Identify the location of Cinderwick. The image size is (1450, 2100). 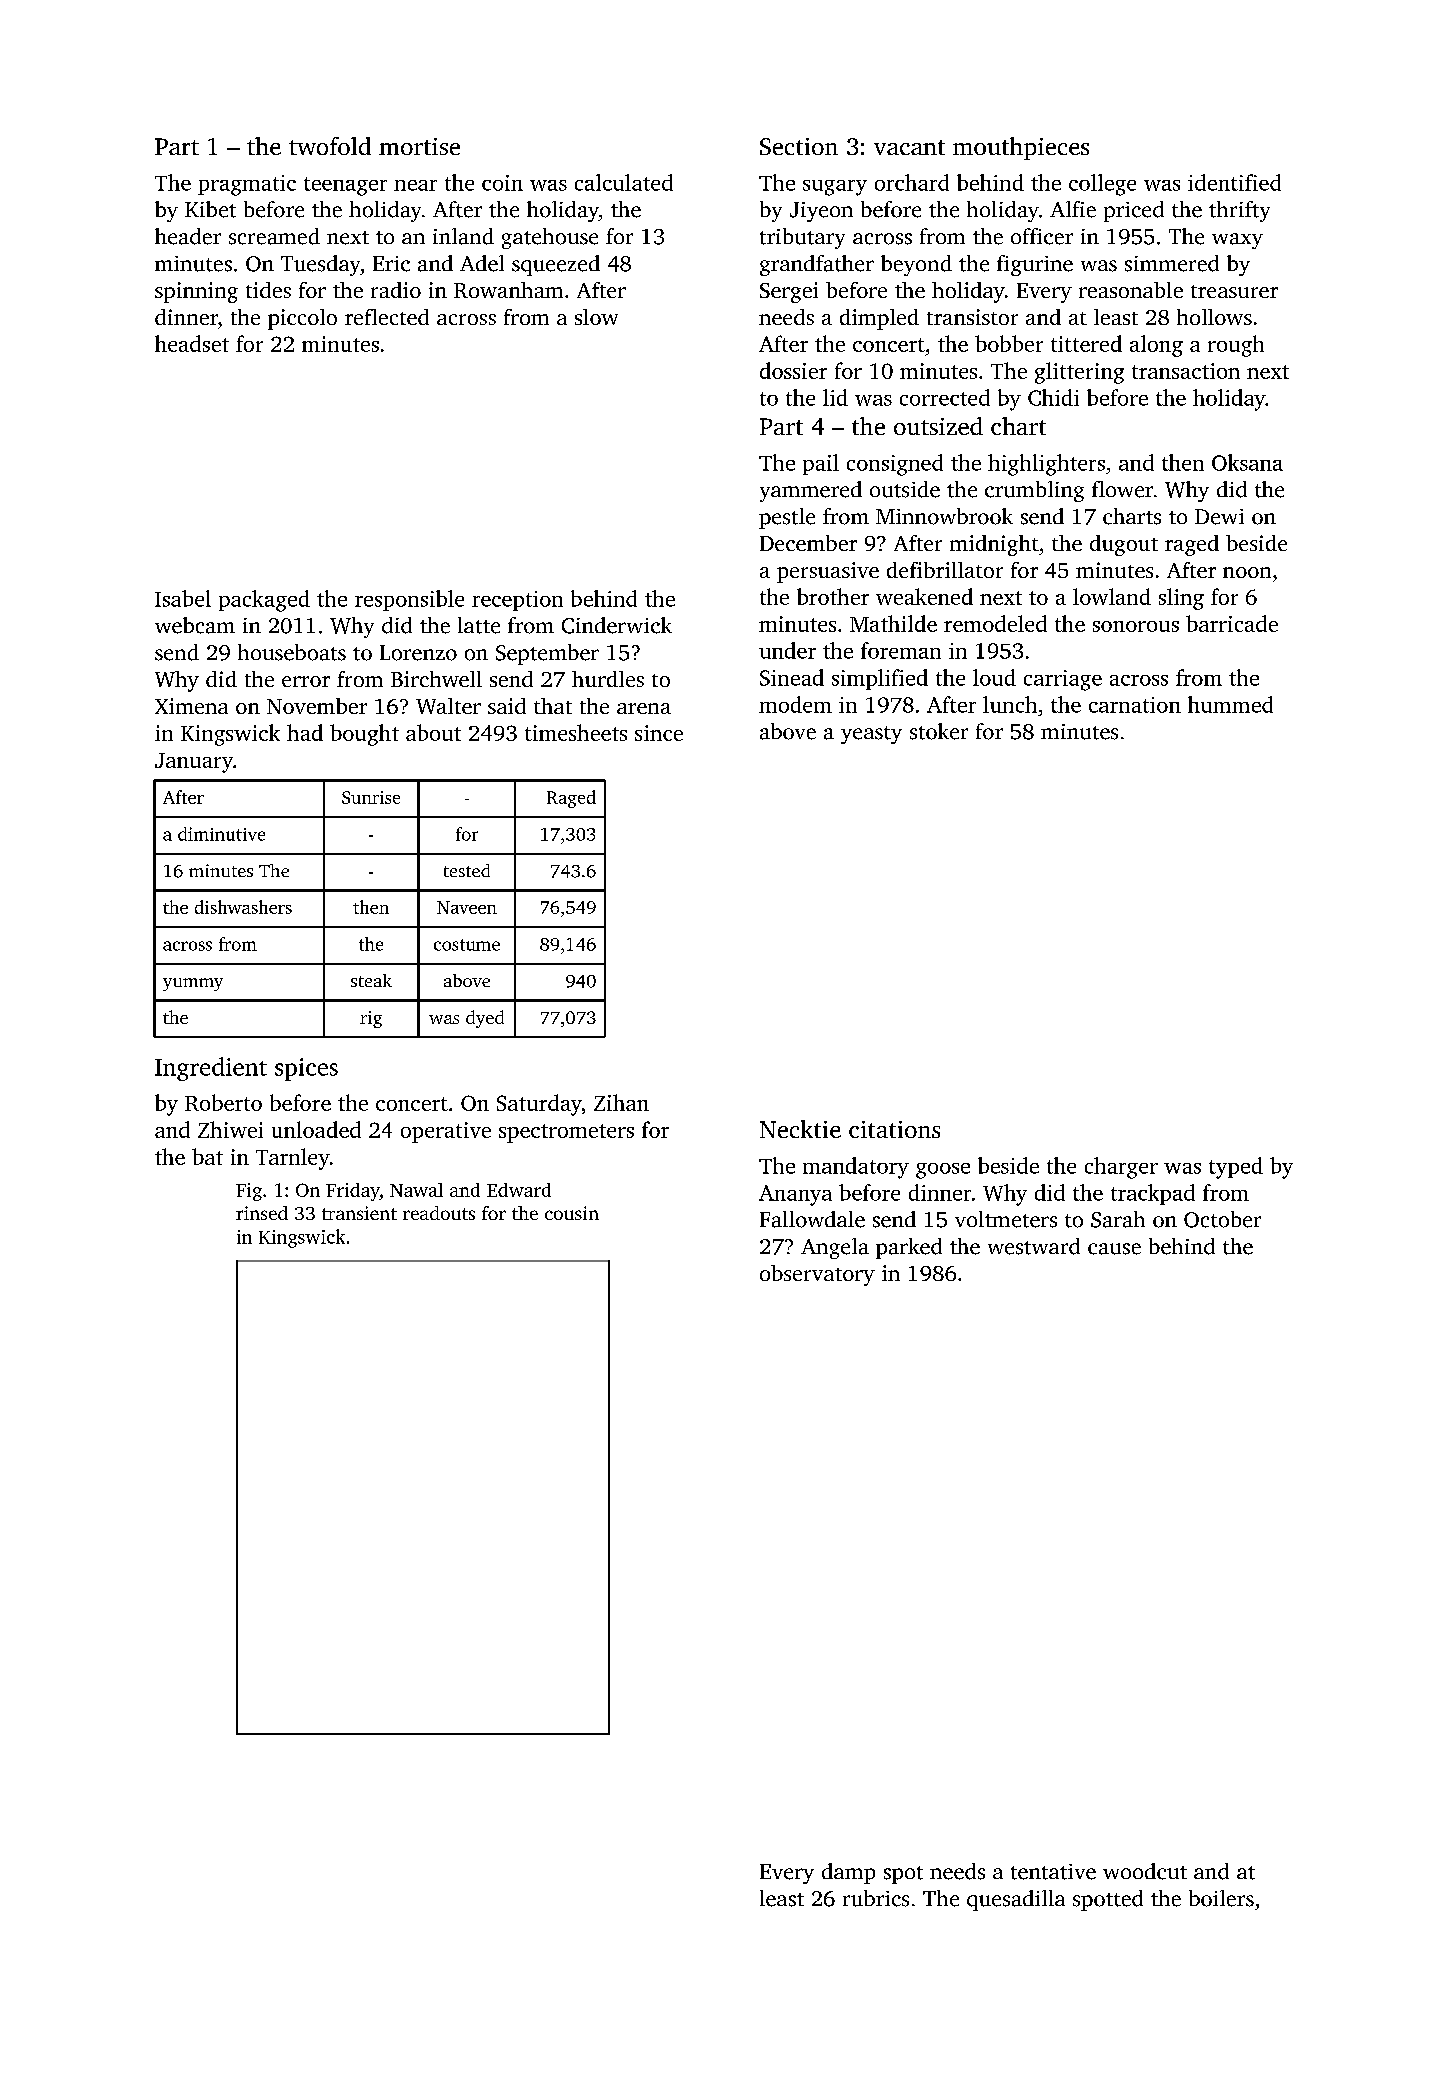
(617, 625).
